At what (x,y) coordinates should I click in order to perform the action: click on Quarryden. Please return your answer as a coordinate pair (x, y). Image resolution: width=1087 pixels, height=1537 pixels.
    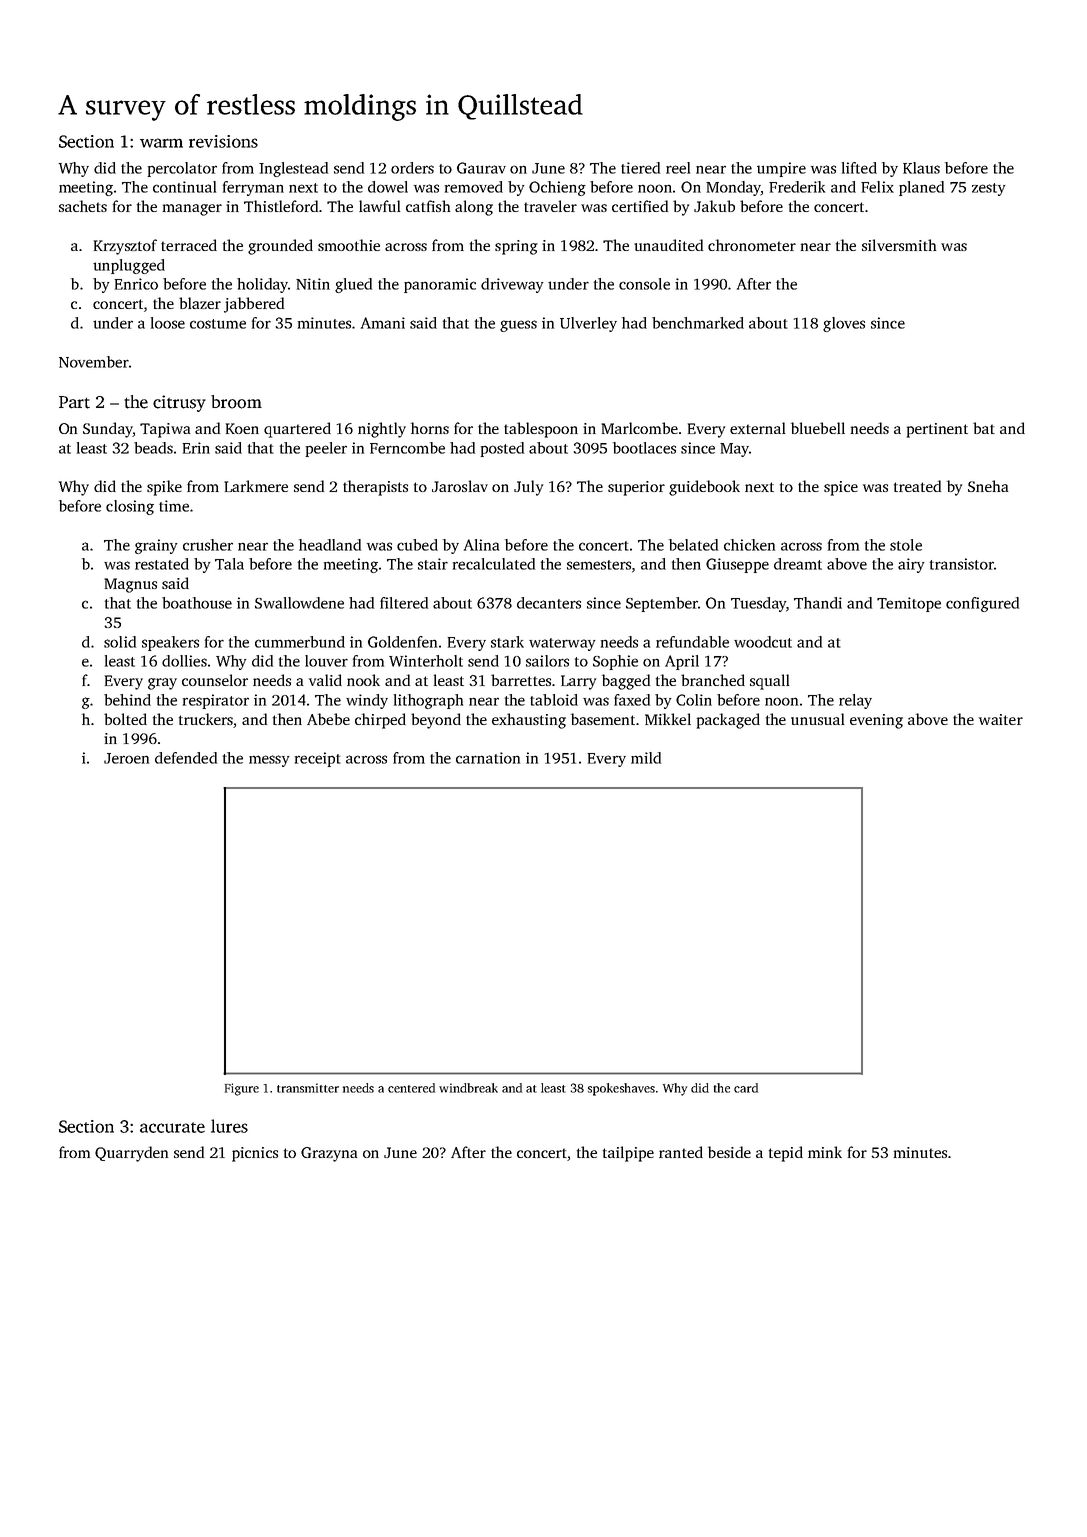
    Looking at the image, I should click on (131, 1154).
